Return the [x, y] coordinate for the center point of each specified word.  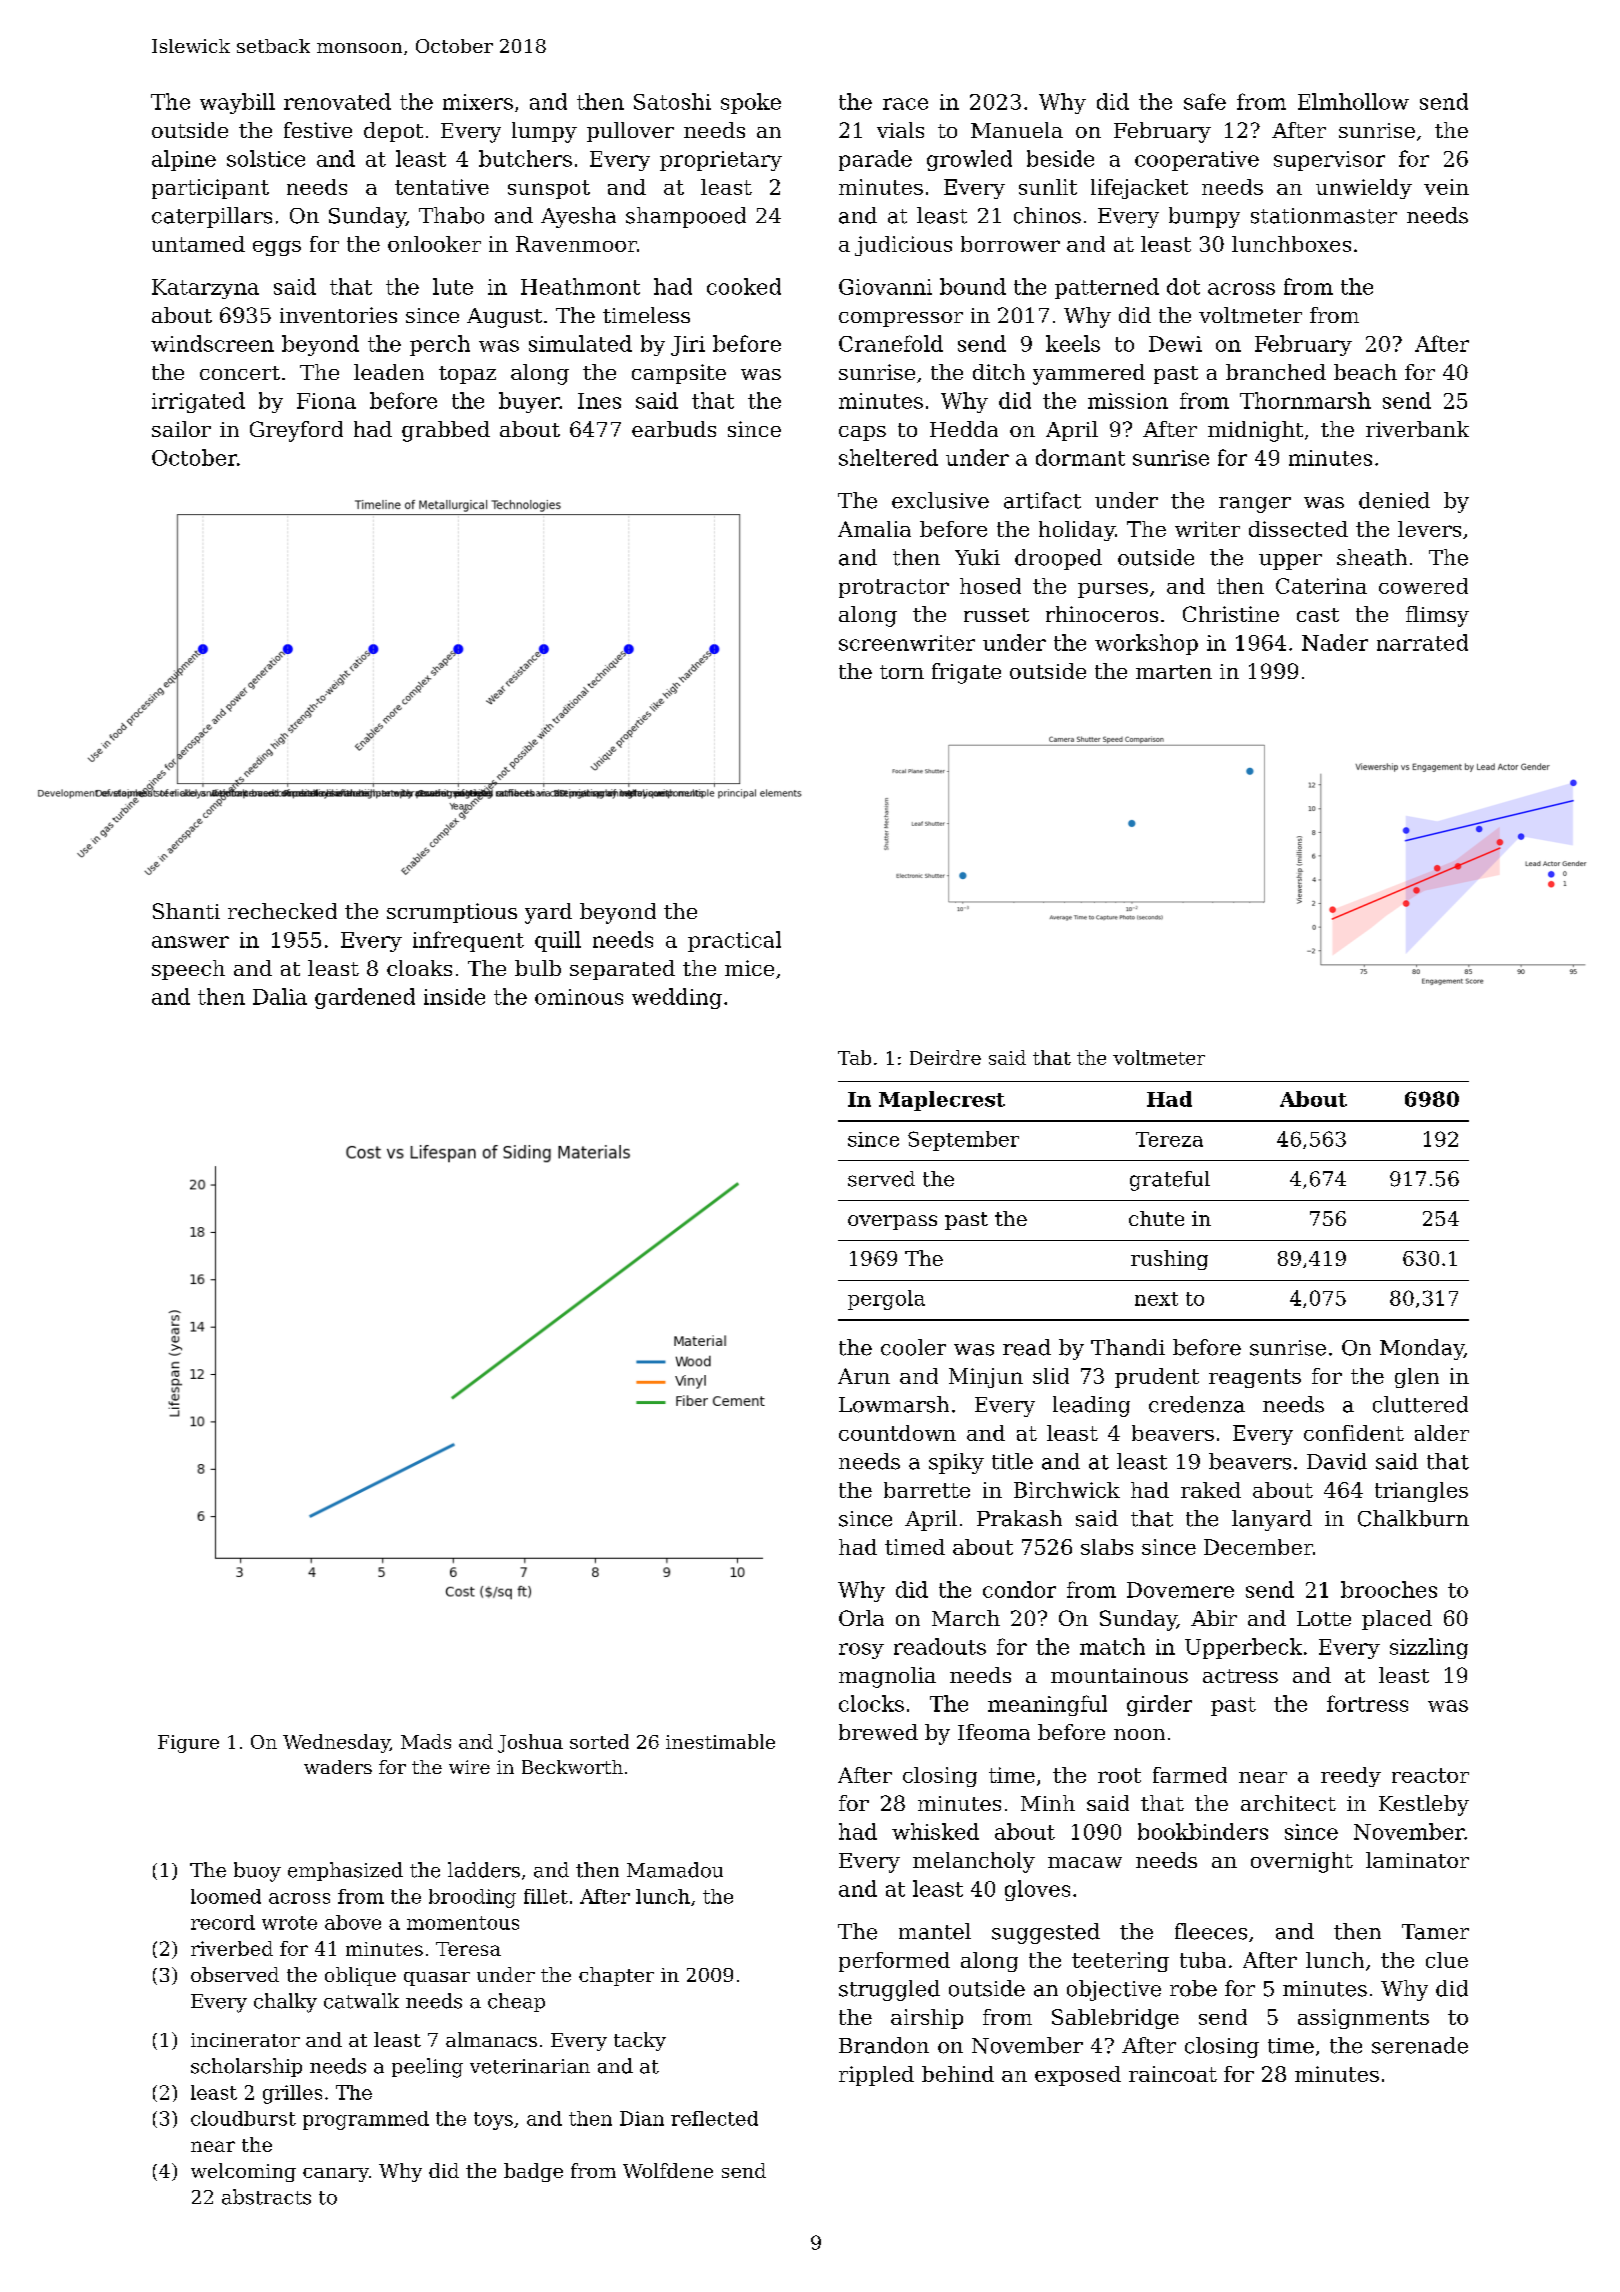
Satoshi [672, 101]
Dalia [280, 996]
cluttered [1420, 1404]
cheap [516, 2002]
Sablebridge [1115, 2019]
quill [558, 941]
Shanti [186, 911]
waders [338, 1767]
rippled [876, 2076]
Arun [864, 1376]
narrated [1422, 642]
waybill [237, 103]
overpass [892, 1222]
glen [1417, 1378]
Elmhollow [1353, 101]
